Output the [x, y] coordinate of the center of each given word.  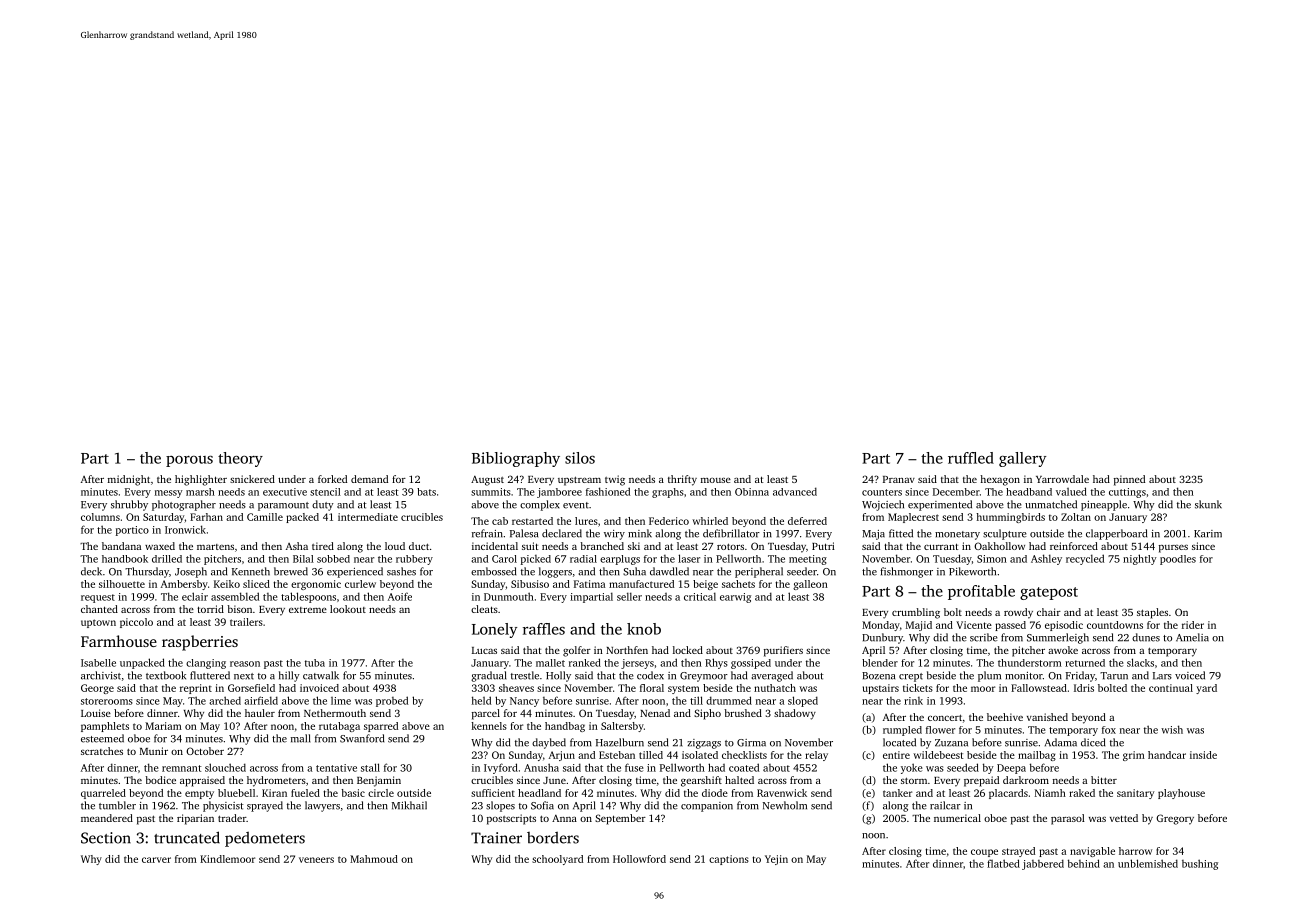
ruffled [971, 458]
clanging [206, 664]
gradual [489, 676]
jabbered [1043, 864]
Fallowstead [1039, 688]
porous [189, 461]
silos [580, 458]
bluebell [236, 793]
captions [729, 860]
